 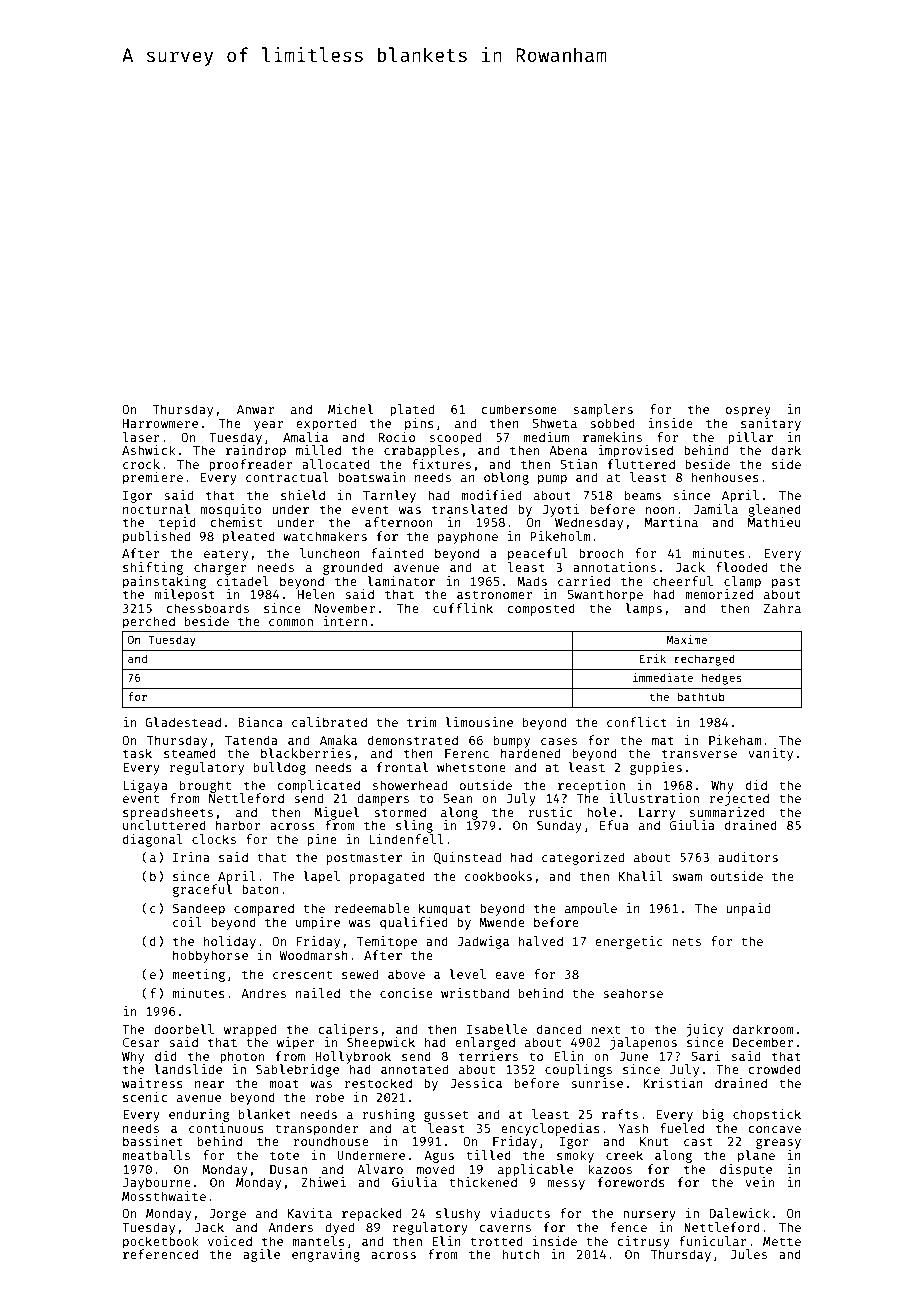 I want to click on big, so click(x=713, y=1115).
